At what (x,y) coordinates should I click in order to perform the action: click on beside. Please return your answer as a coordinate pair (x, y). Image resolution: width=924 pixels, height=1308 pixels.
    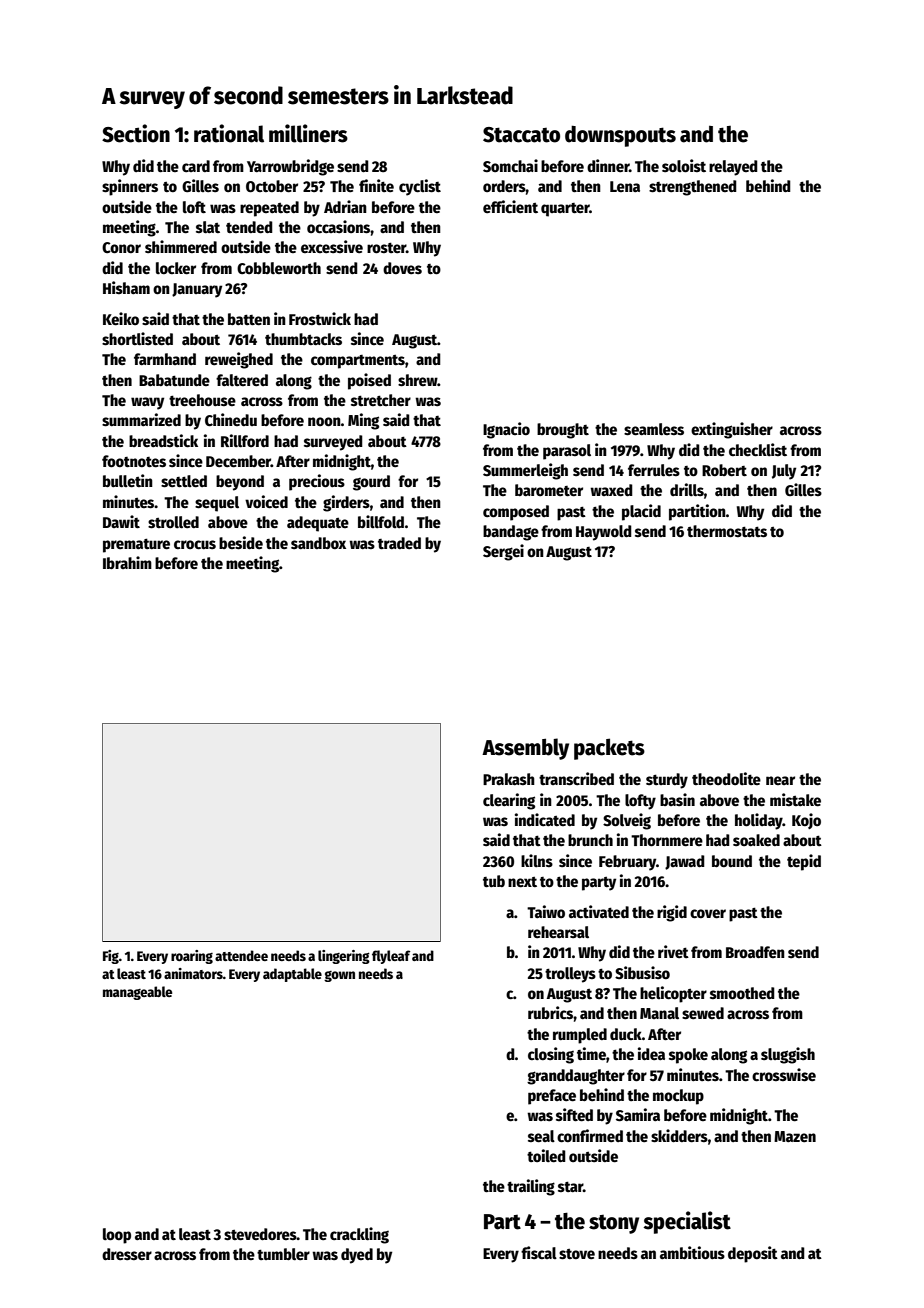
    Looking at the image, I should click on (241, 543).
